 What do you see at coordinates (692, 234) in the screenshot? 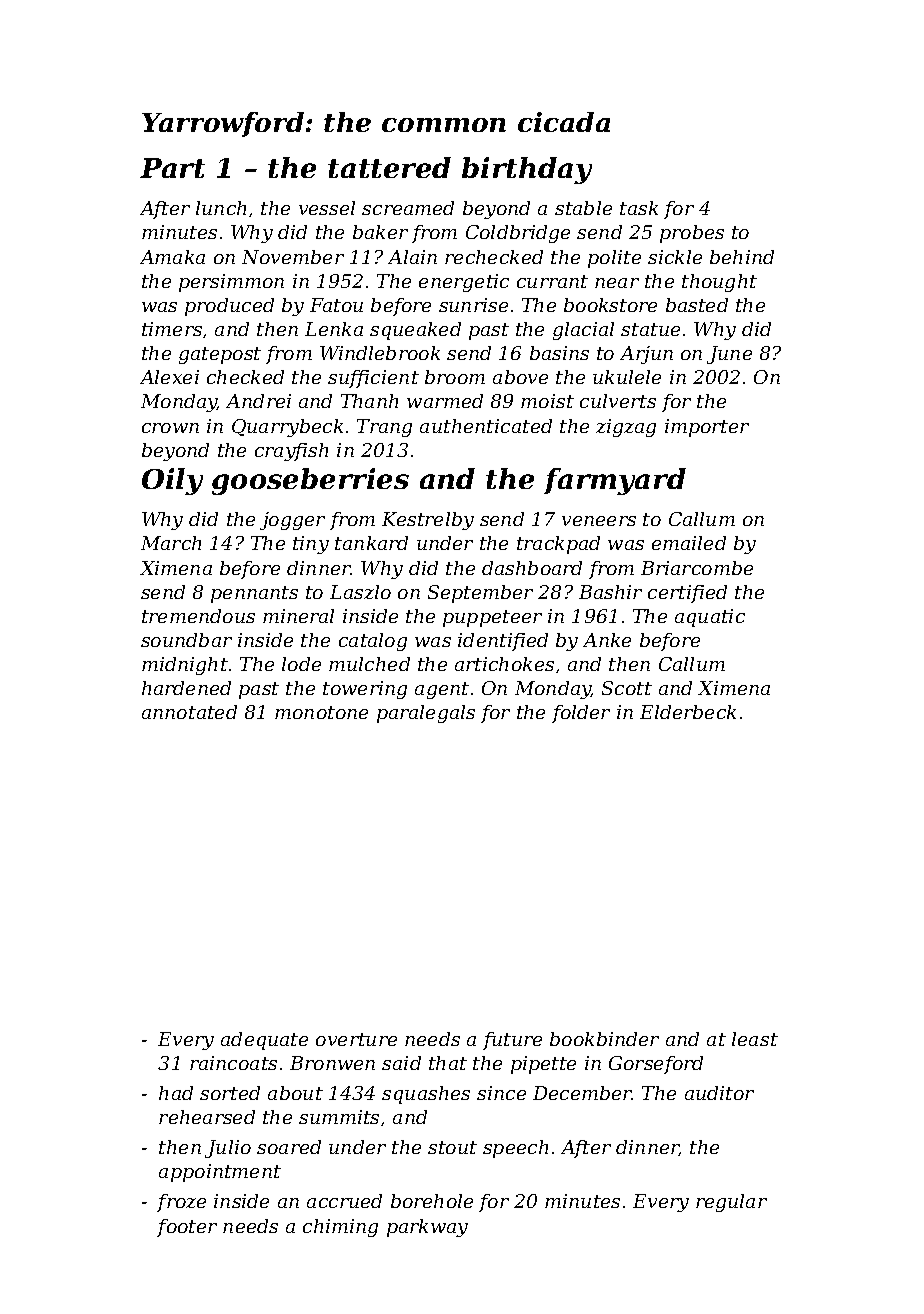
I see `probes` at bounding box center [692, 234].
